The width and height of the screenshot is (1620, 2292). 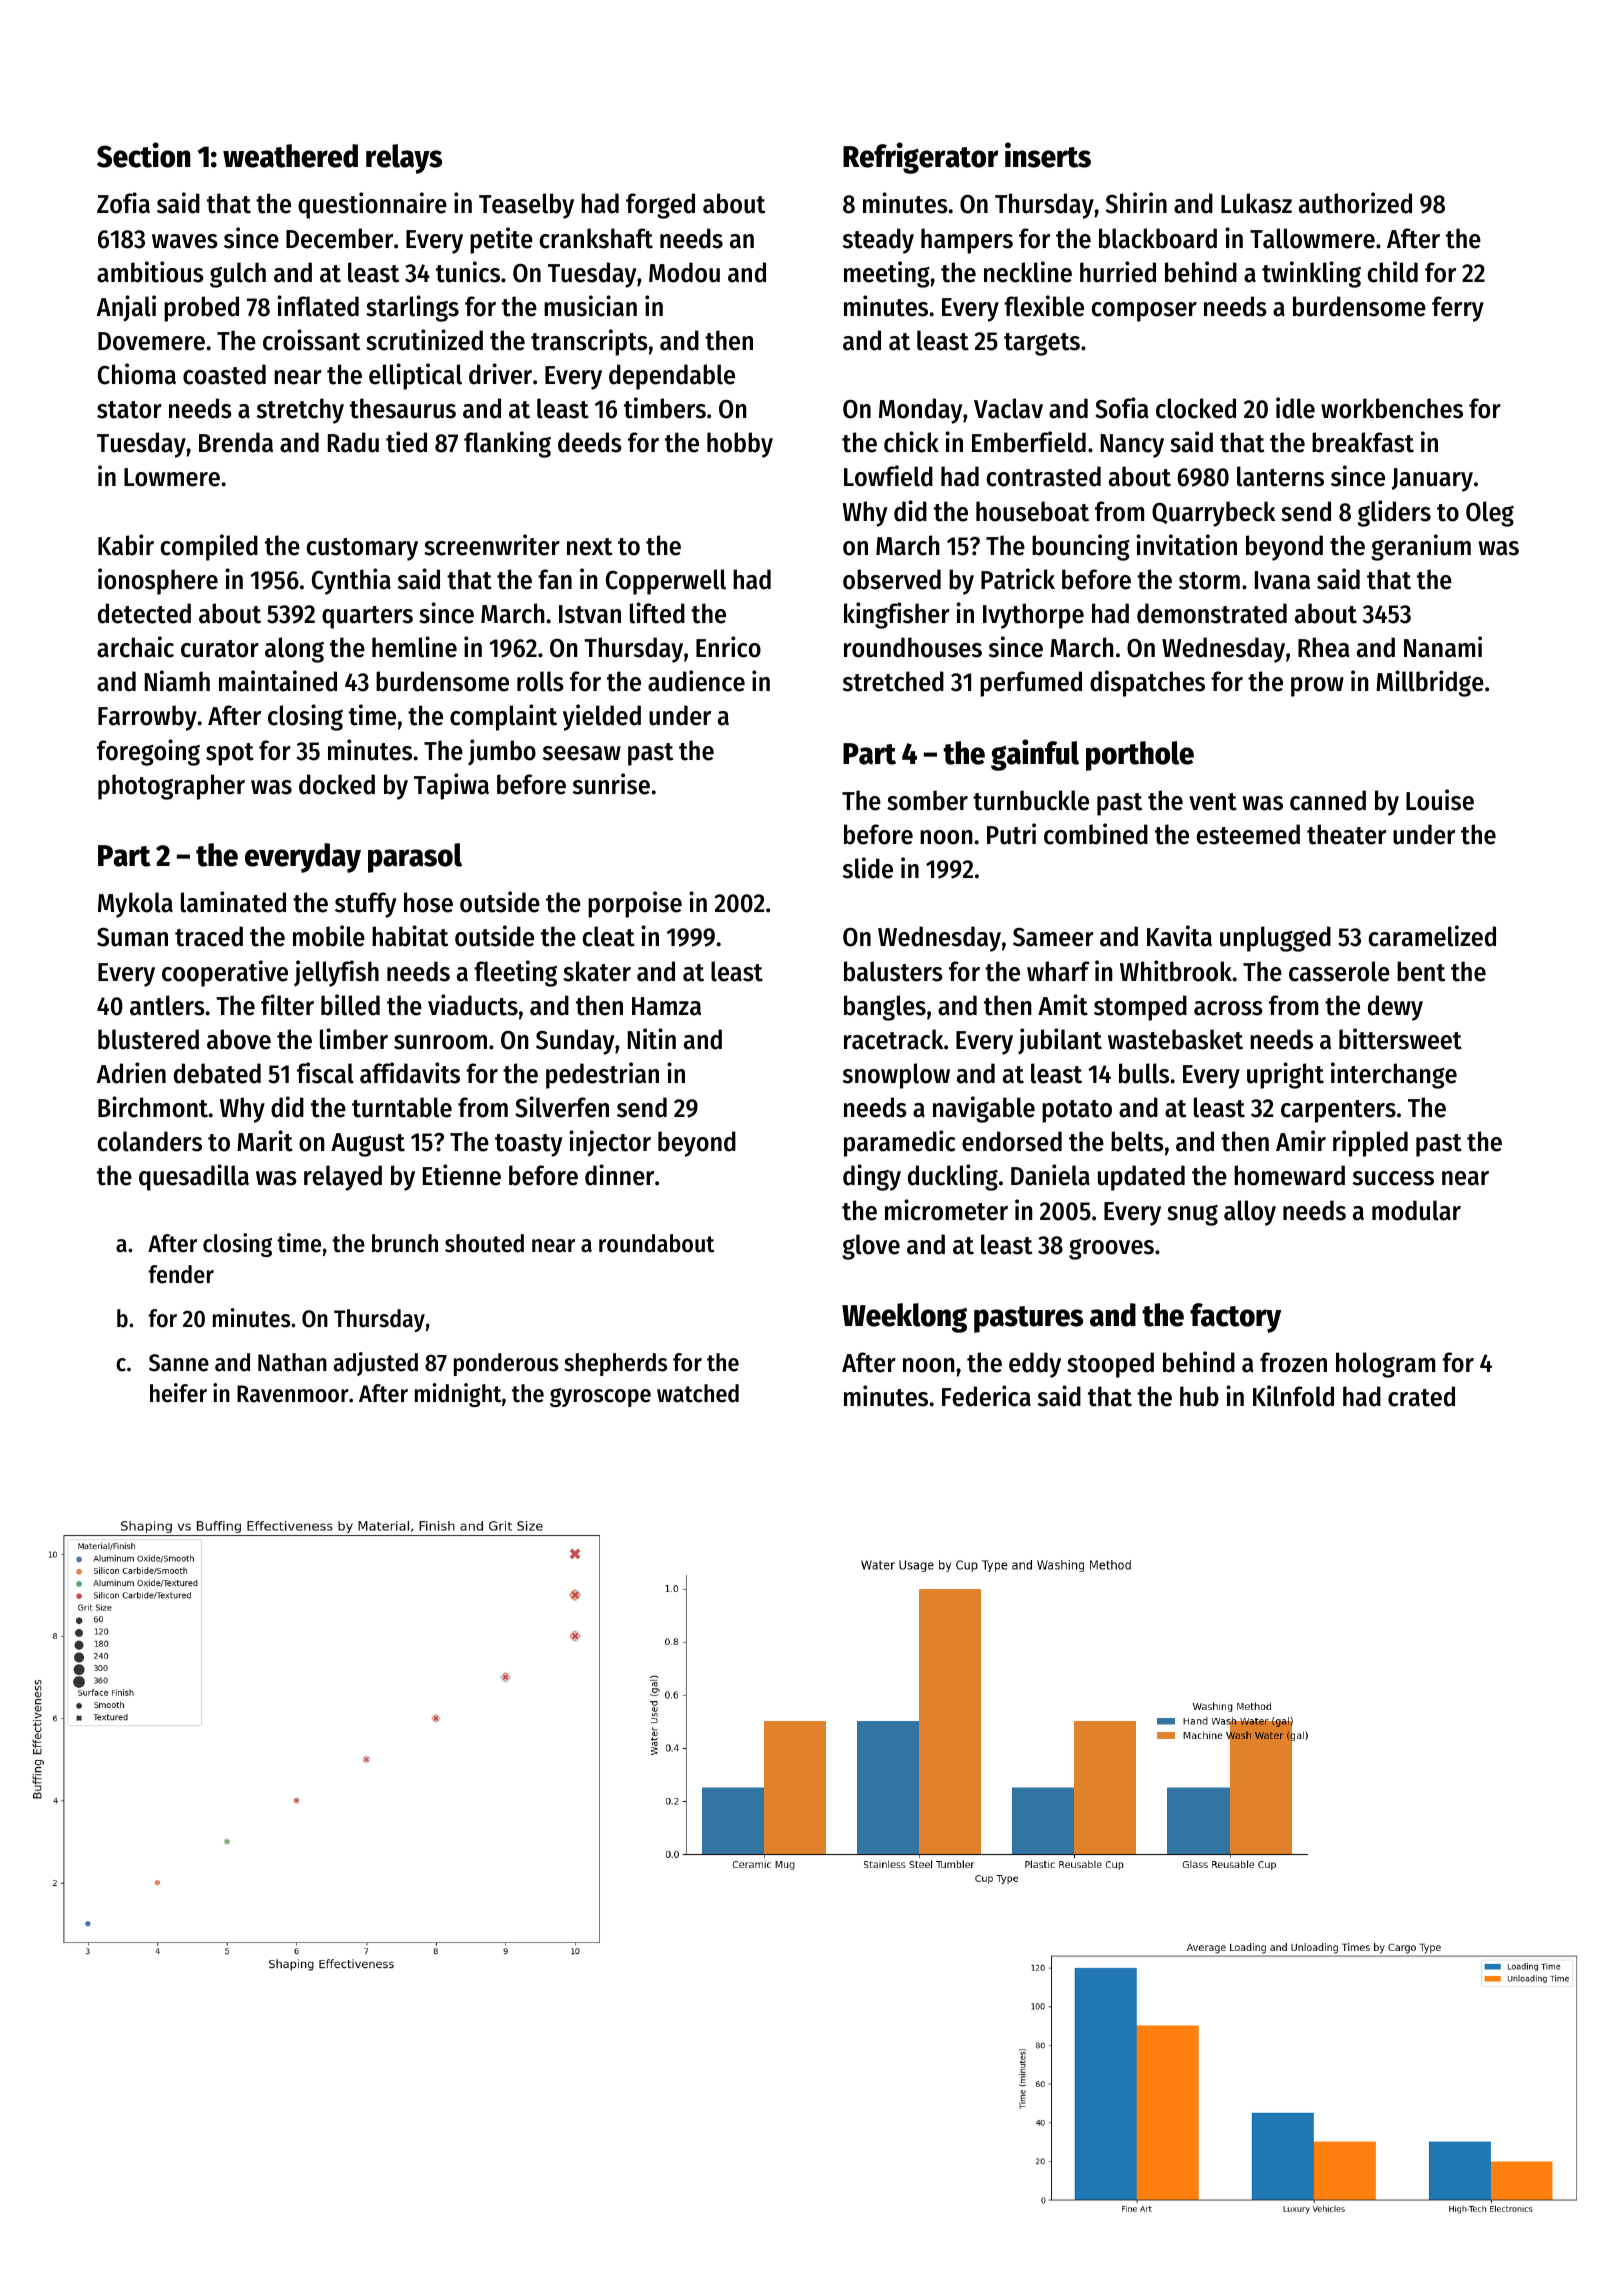 I want to click on blackboard, so click(x=1158, y=238).
